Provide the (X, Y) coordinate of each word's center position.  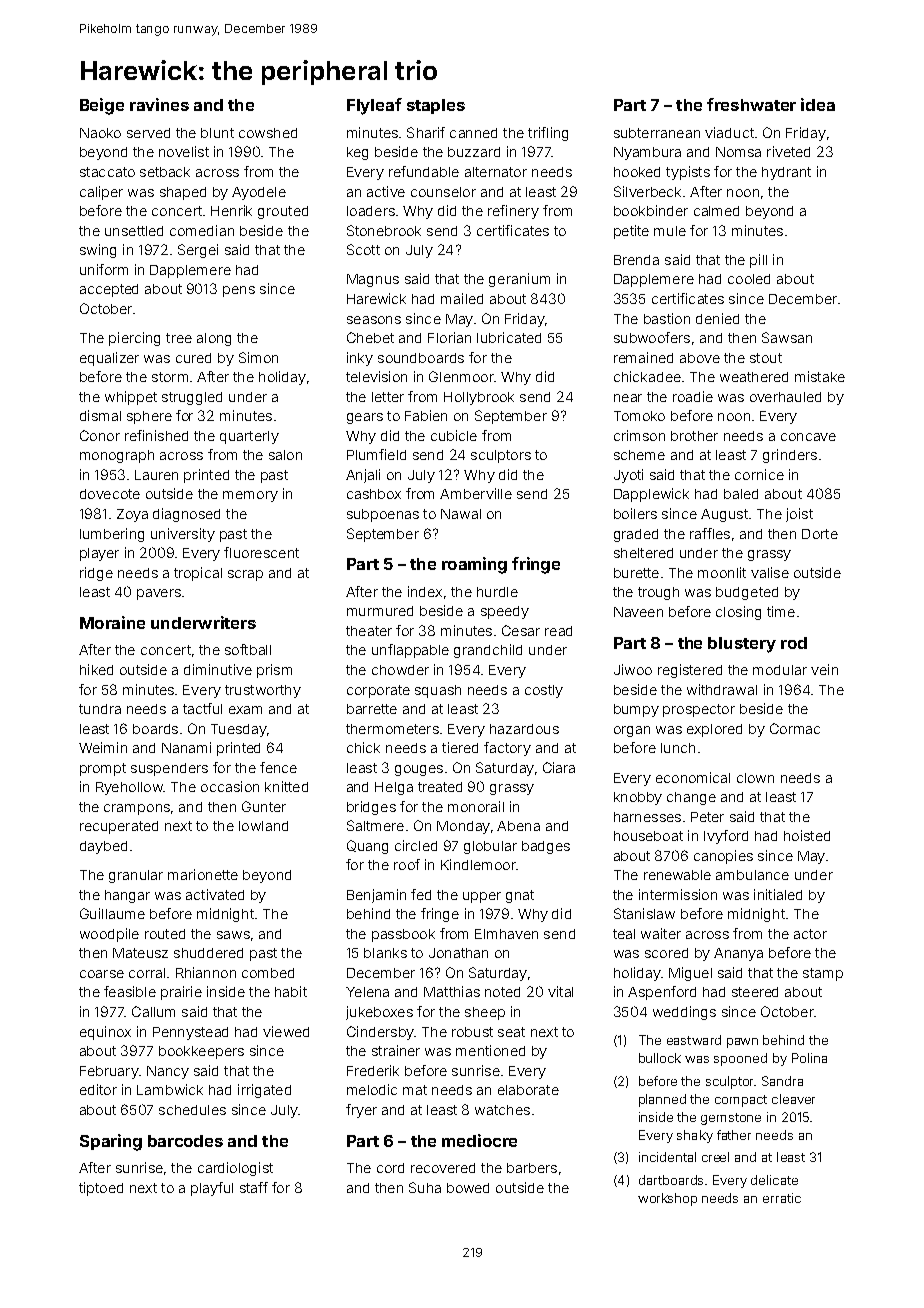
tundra (100, 709)
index (425, 591)
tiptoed (101, 1189)
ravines (159, 104)
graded (636, 535)
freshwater (751, 104)
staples (436, 106)
